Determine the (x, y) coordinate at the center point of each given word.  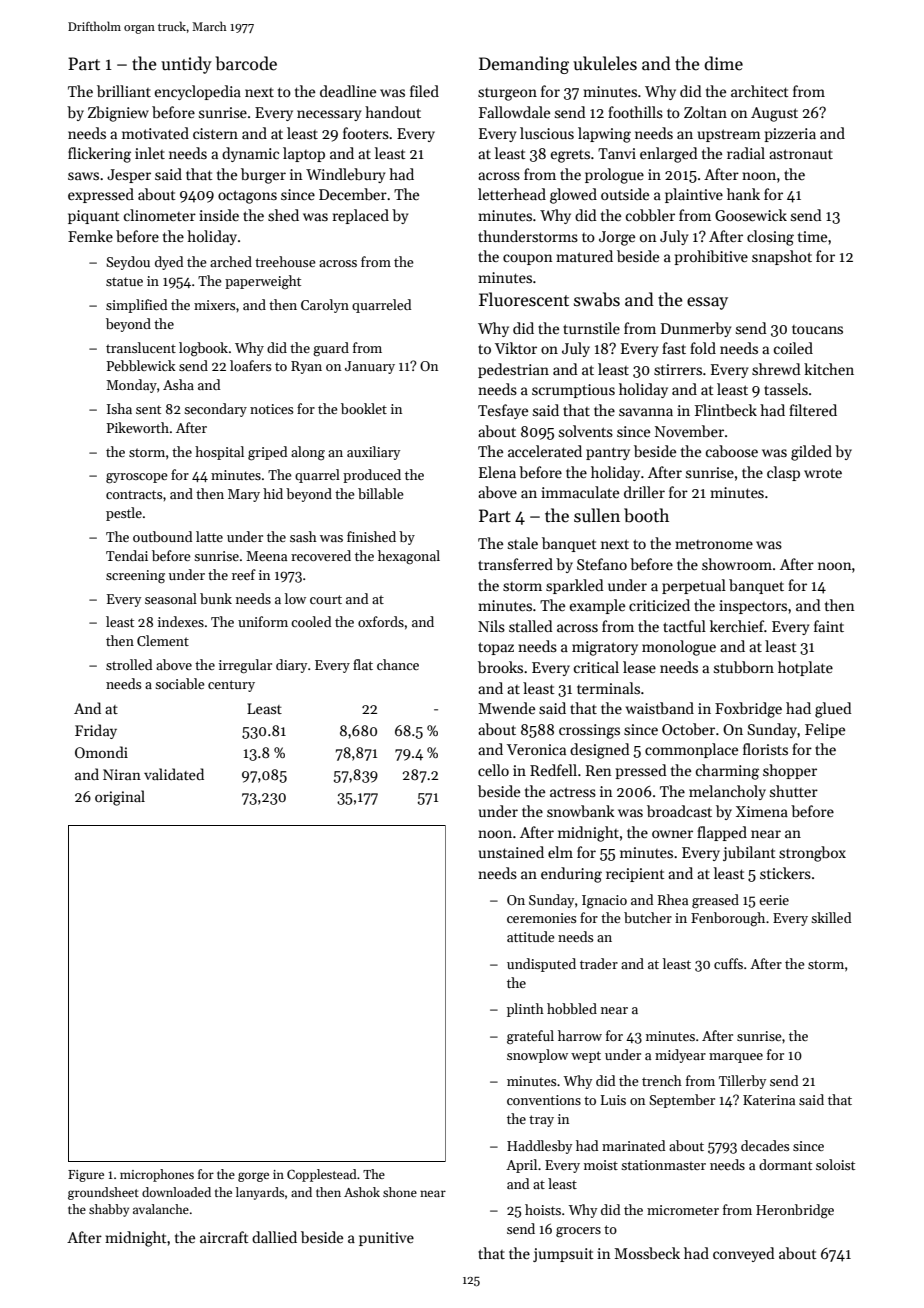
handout (393, 112)
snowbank (581, 811)
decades (765, 1145)
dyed (169, 263)
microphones (157, 1175)
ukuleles (605, 63)
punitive (386, 1239)
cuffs (728, 963)
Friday (96, 731)
